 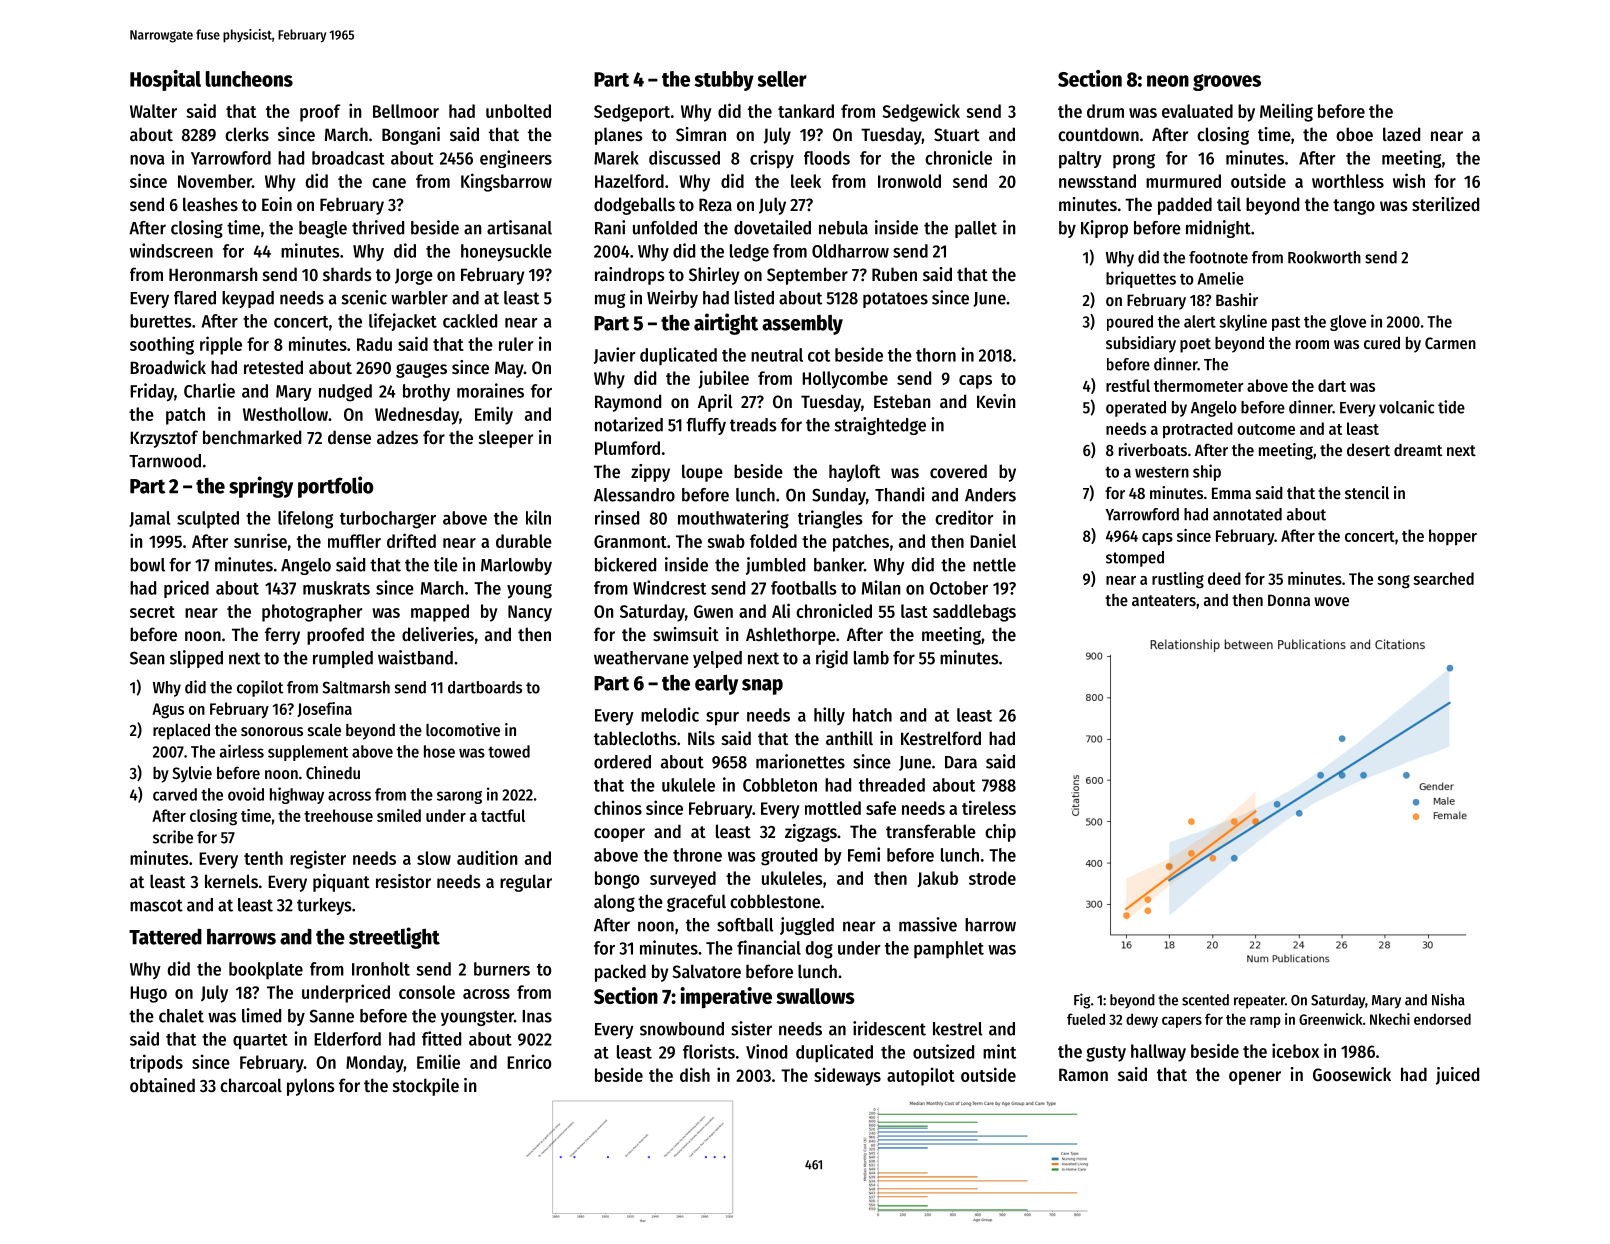 I want to click on stencil, so click(x=1367, y=492).
